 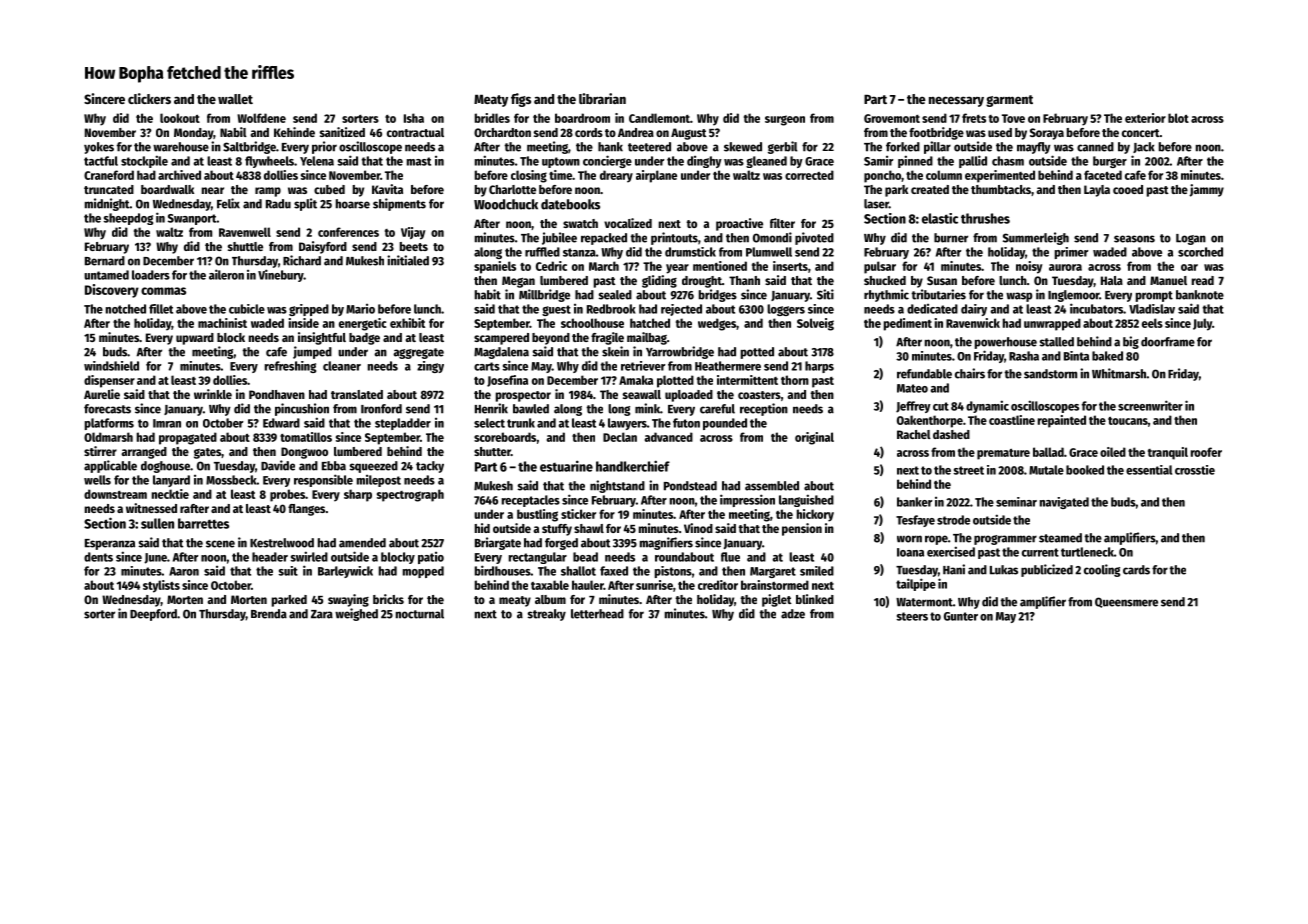 What do you see at coordinates (666, 543) in the page?
I see `magnifiers` at bounding box center [666, 543].
